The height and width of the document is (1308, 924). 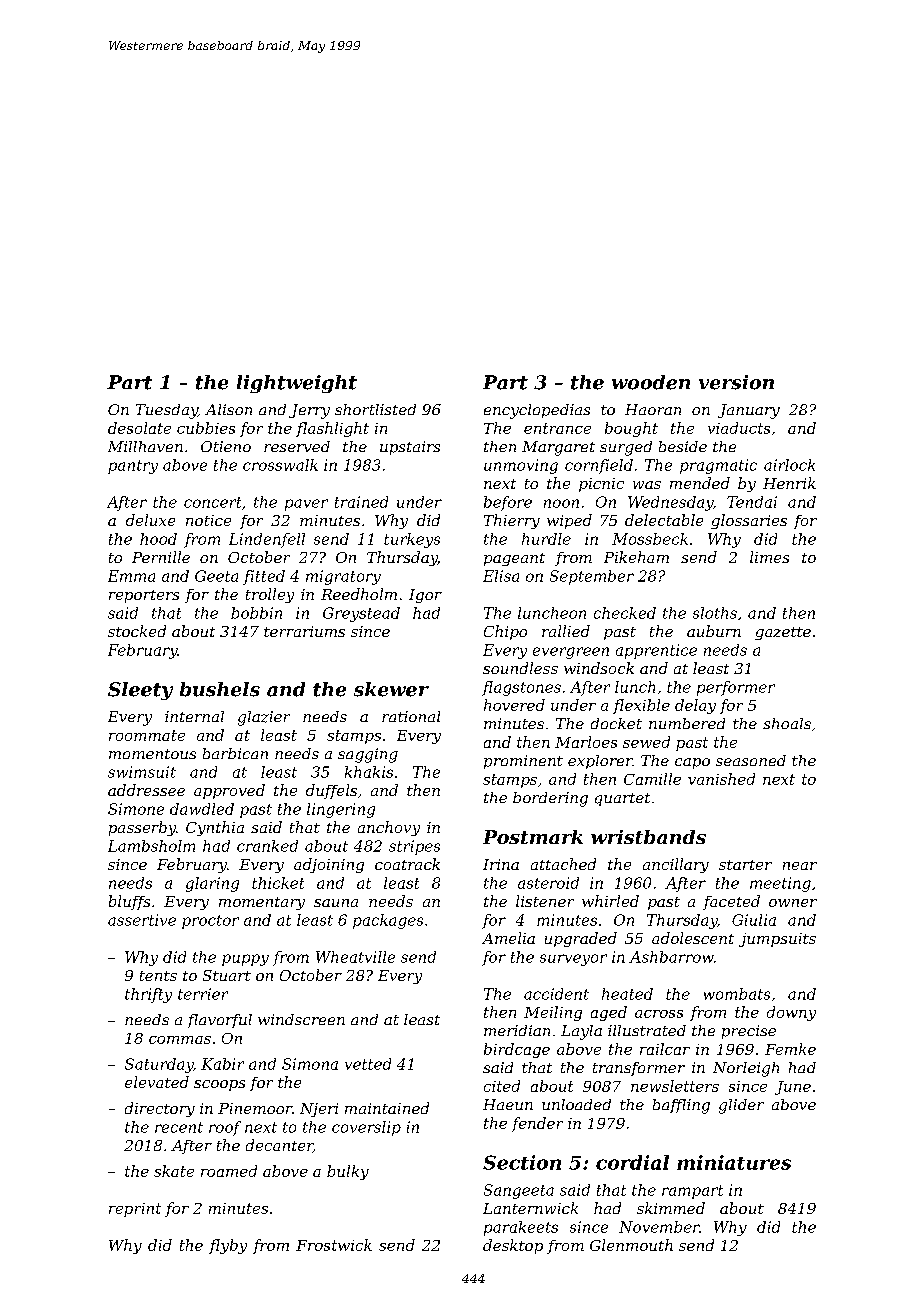 What do you see at coordinates (227, 975) in the document?
I see `Stuart` at bounding box center [227, 975].
